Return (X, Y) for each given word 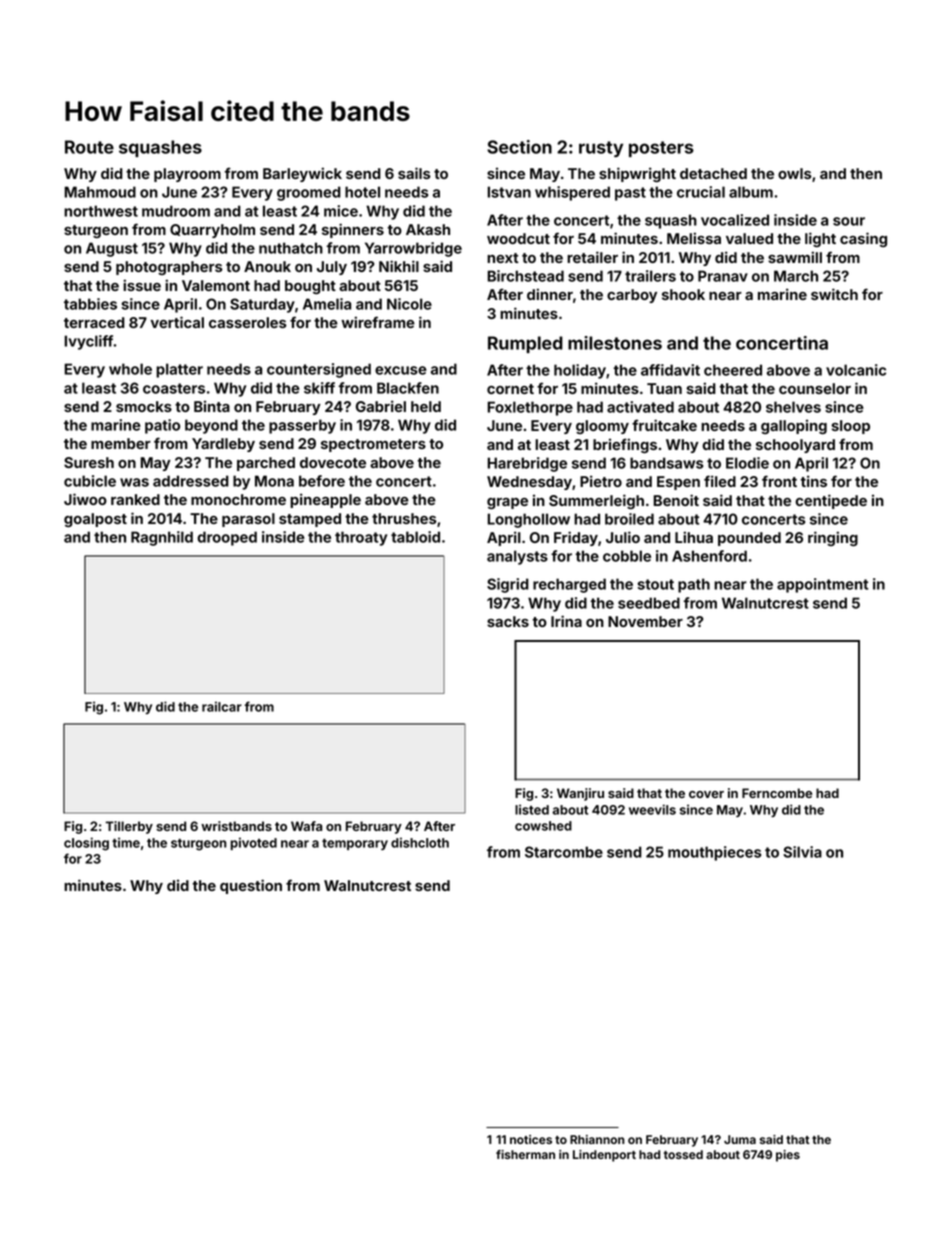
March (796, 276)
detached (713, 173)
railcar (222, 706)
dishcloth (420, 842)
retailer (592, 257)
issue (142, 285)
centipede (831, 501)
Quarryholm (212, 231)
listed (532, 809)
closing (86, 844)
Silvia (802, 852)
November (645, 621)
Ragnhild (162, 538)
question (251, 886)
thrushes (404, 518)
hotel (362, 192)
